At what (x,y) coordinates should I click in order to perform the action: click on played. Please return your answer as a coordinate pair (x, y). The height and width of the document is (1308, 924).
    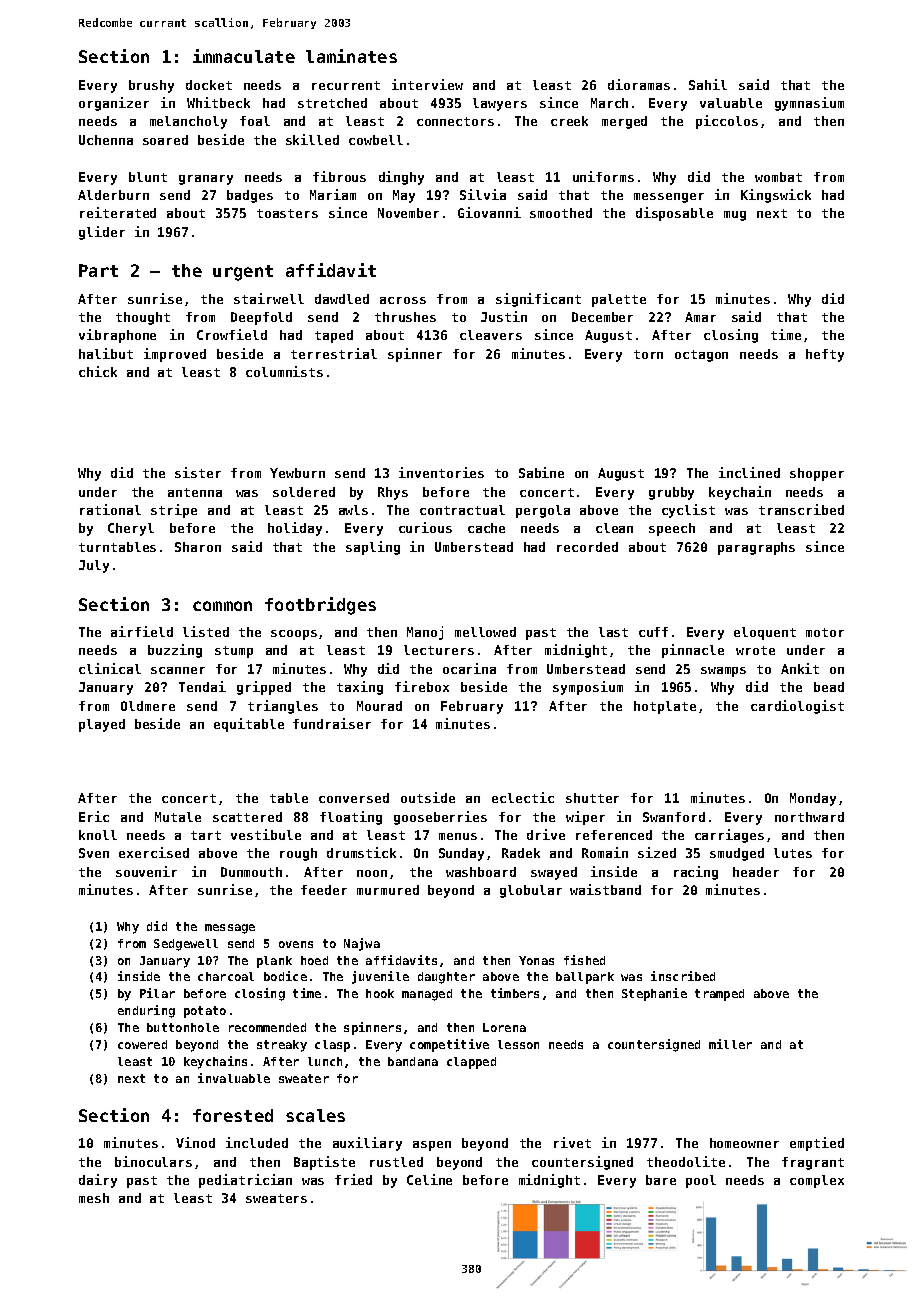
    Looking at the image, I should click on (102, 725).
